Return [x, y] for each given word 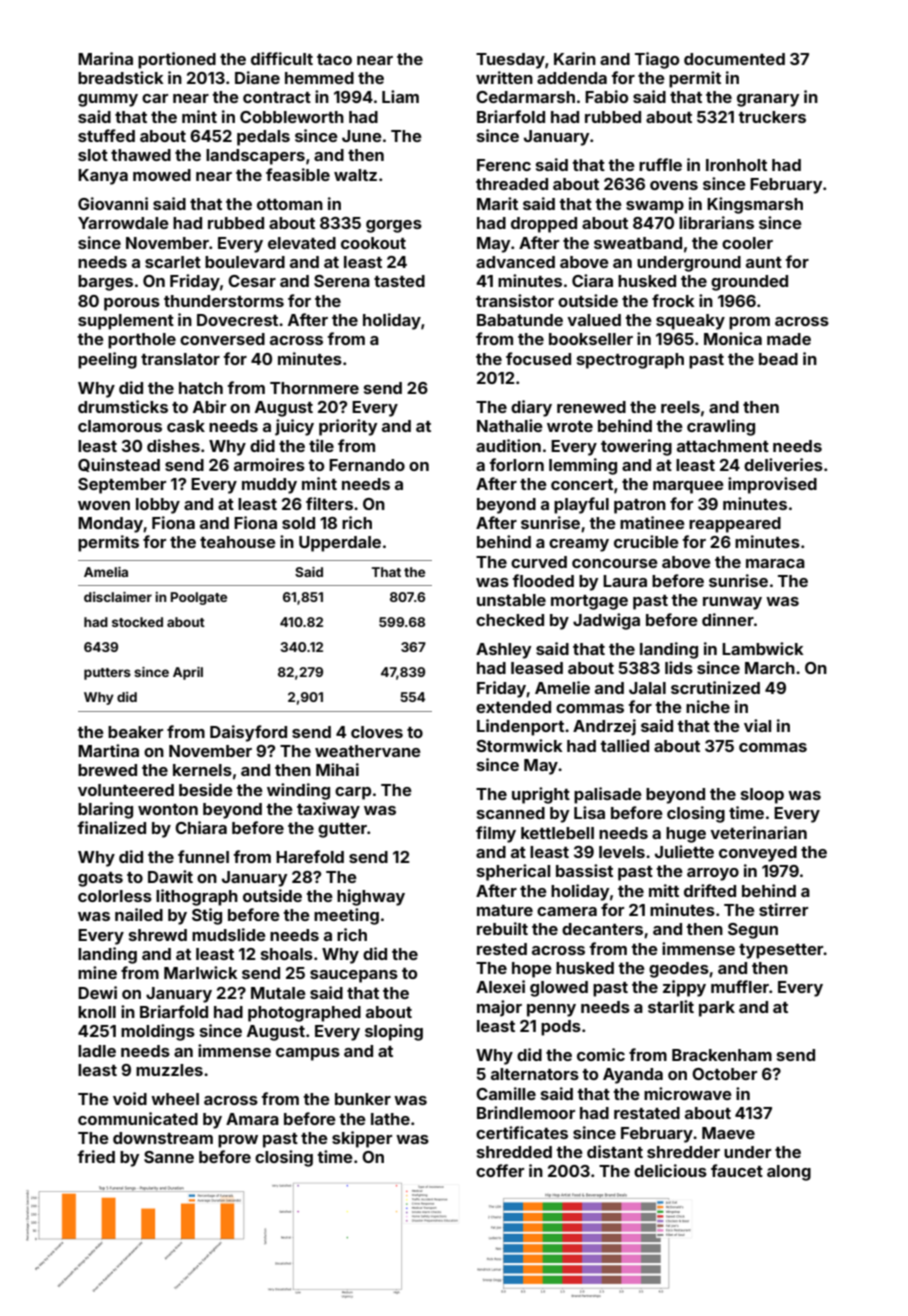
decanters [602, 929]
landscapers [255, 157]
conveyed [758, 854]
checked [510, 620]
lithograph [197, 897]
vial [757, 725]
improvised [772, 485]
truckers [772, 117]
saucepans [354, 976]
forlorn [516, 464]
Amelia [106, 572]
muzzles [169, 1070]
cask [186, 426]
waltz [355, 175]
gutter [342, 830]
